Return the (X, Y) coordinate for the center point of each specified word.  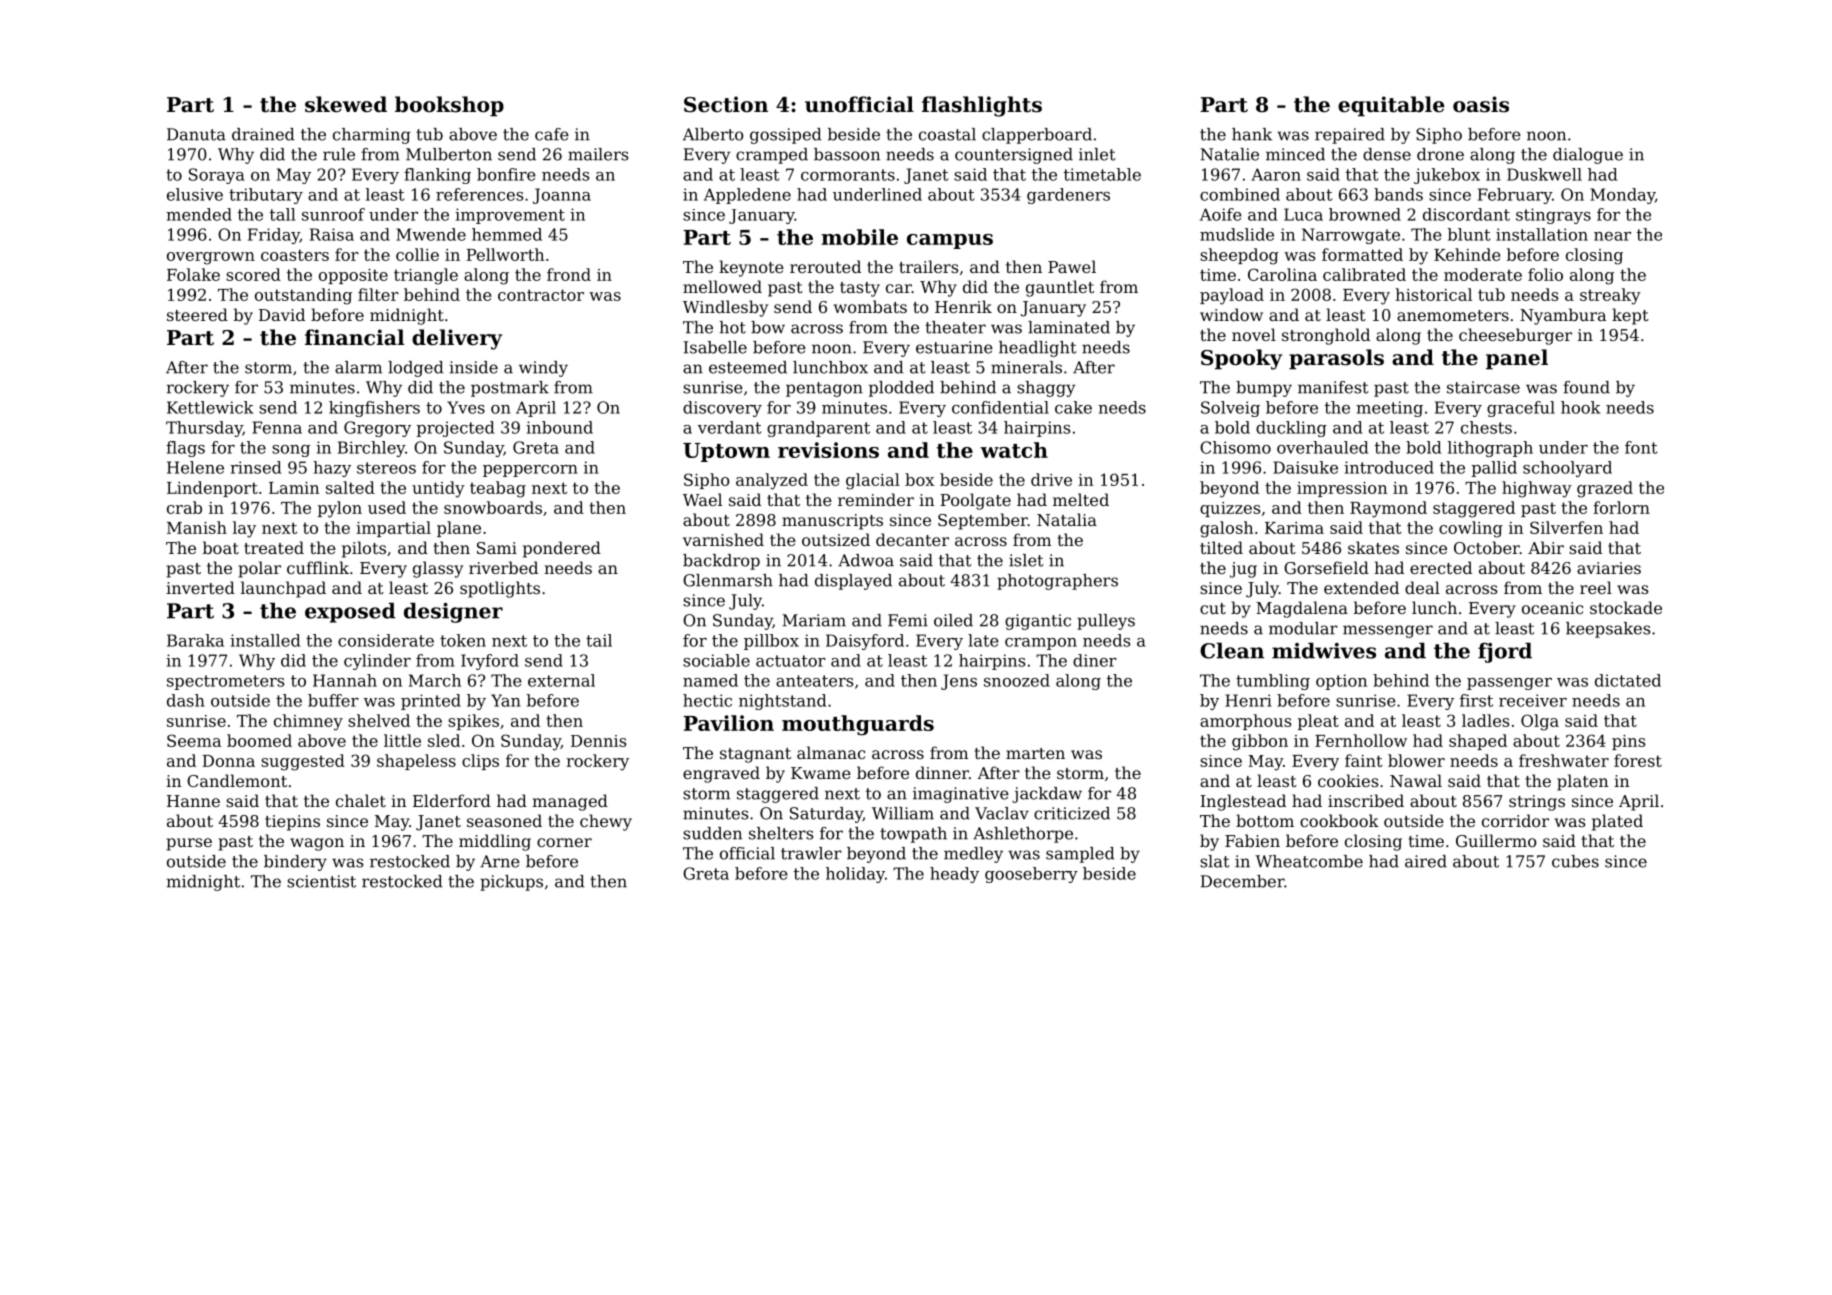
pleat (1318, 722)
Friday (274, 236)
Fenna (277, 427)
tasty (860, 289)
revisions (828, 450)
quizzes (1230, 509)
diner (1095, 660)
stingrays (1553, 216)
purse (189, 844)
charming (372, 136)
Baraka (195, 640)
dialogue (1588, 156)
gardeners (1068, 196)
